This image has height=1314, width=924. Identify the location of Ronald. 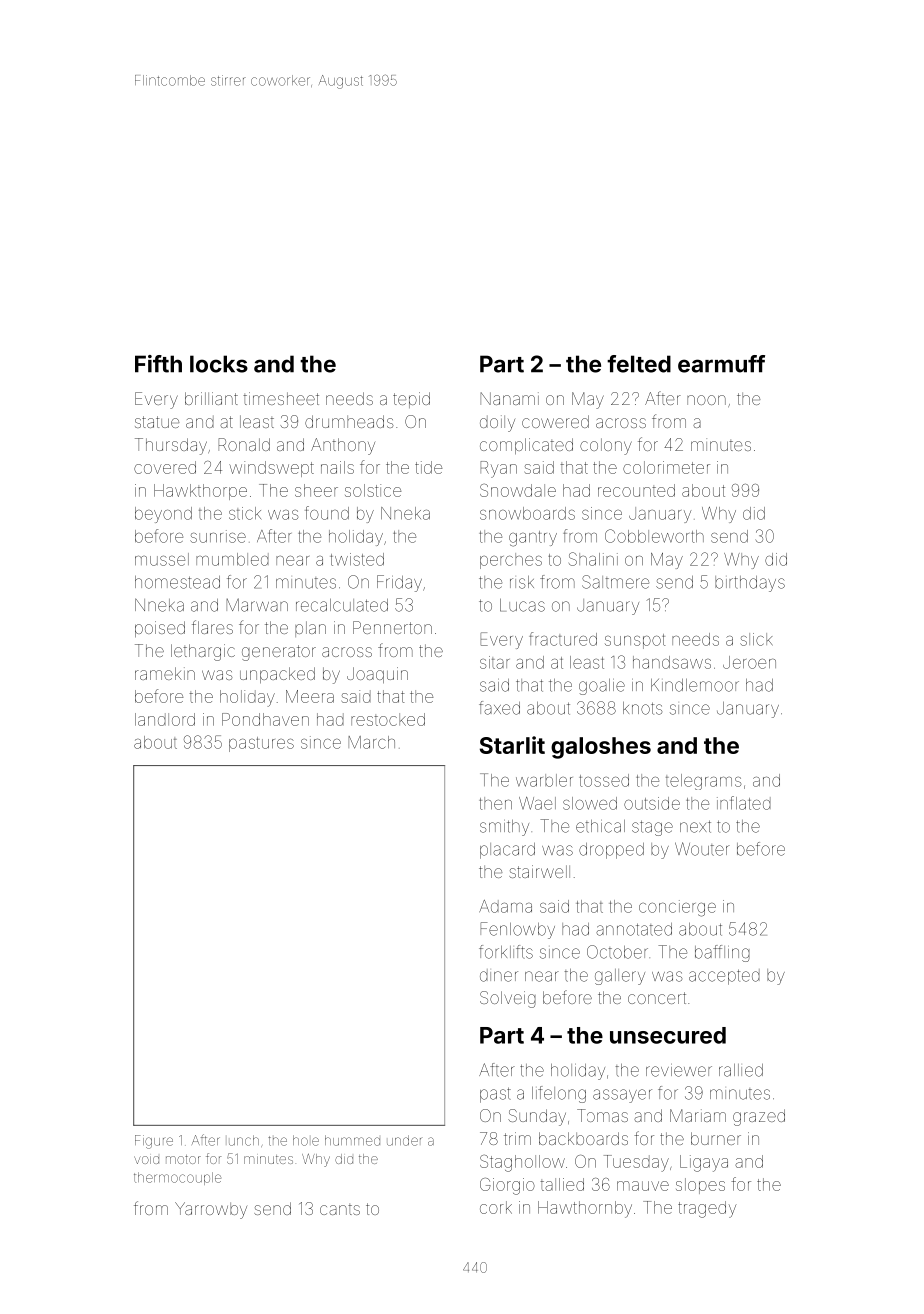
(244, 444).
